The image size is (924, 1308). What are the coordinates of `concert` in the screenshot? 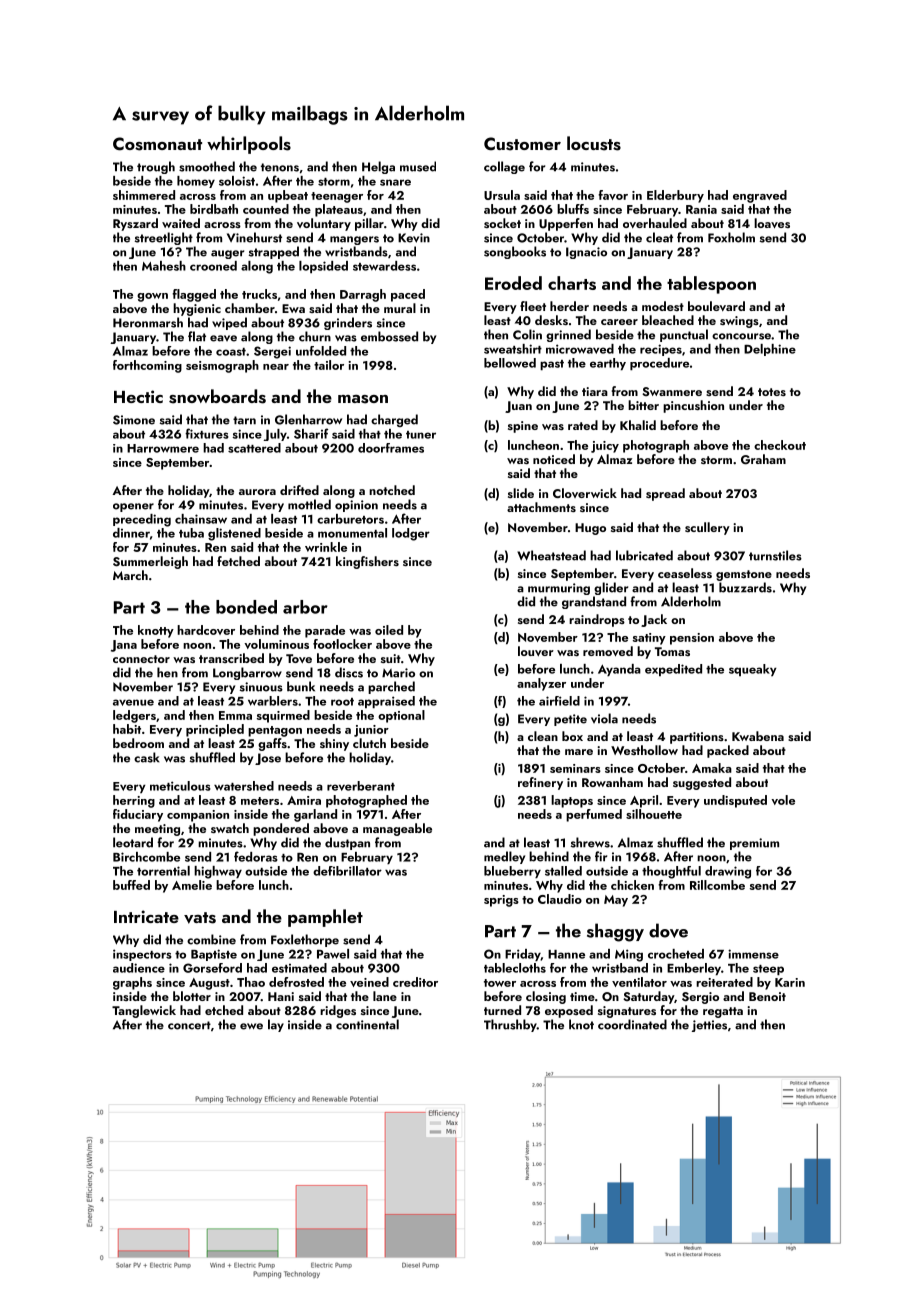 It's located at (189, 1025).
